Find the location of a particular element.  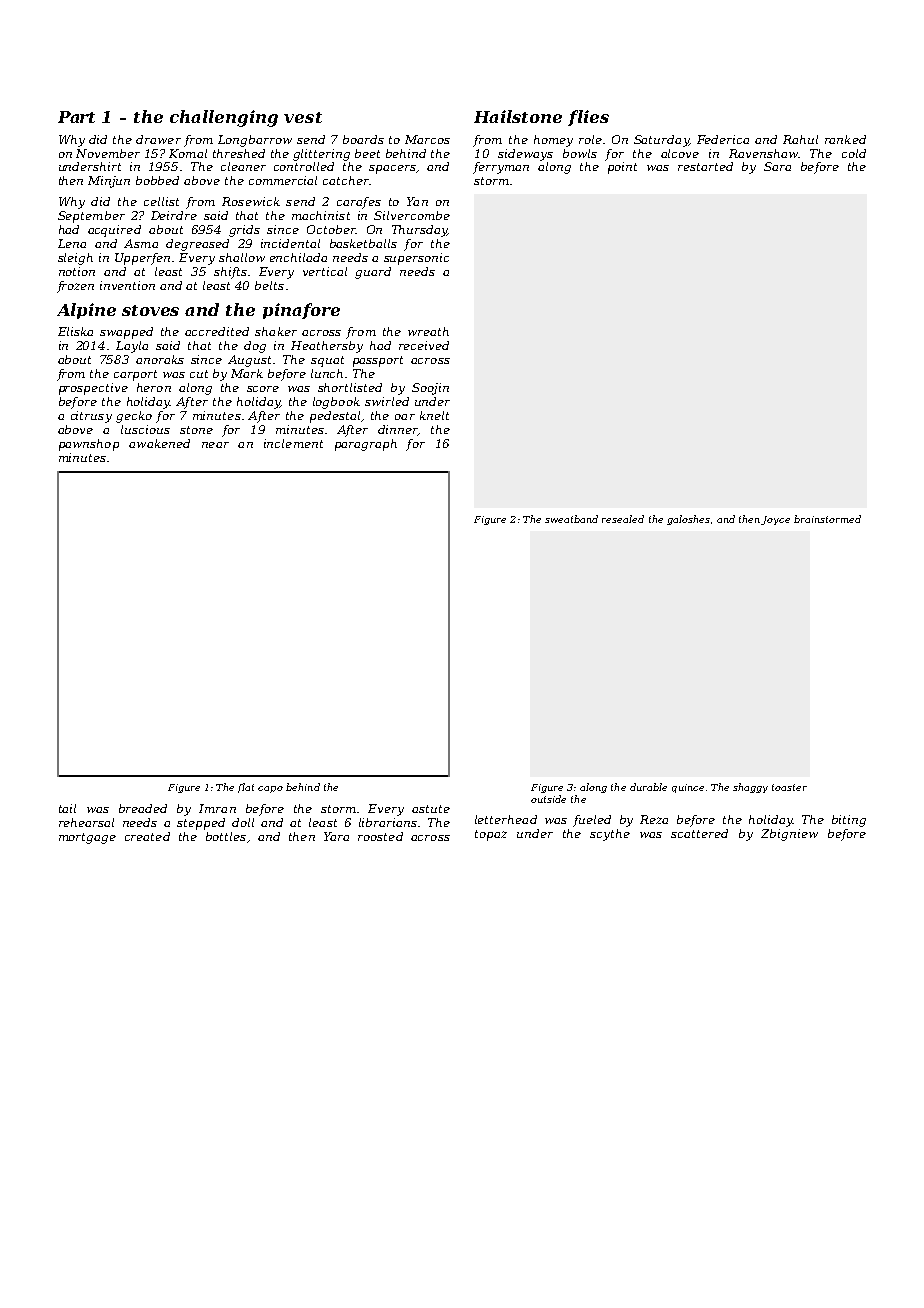

near is located at coordinates (215, 445).
